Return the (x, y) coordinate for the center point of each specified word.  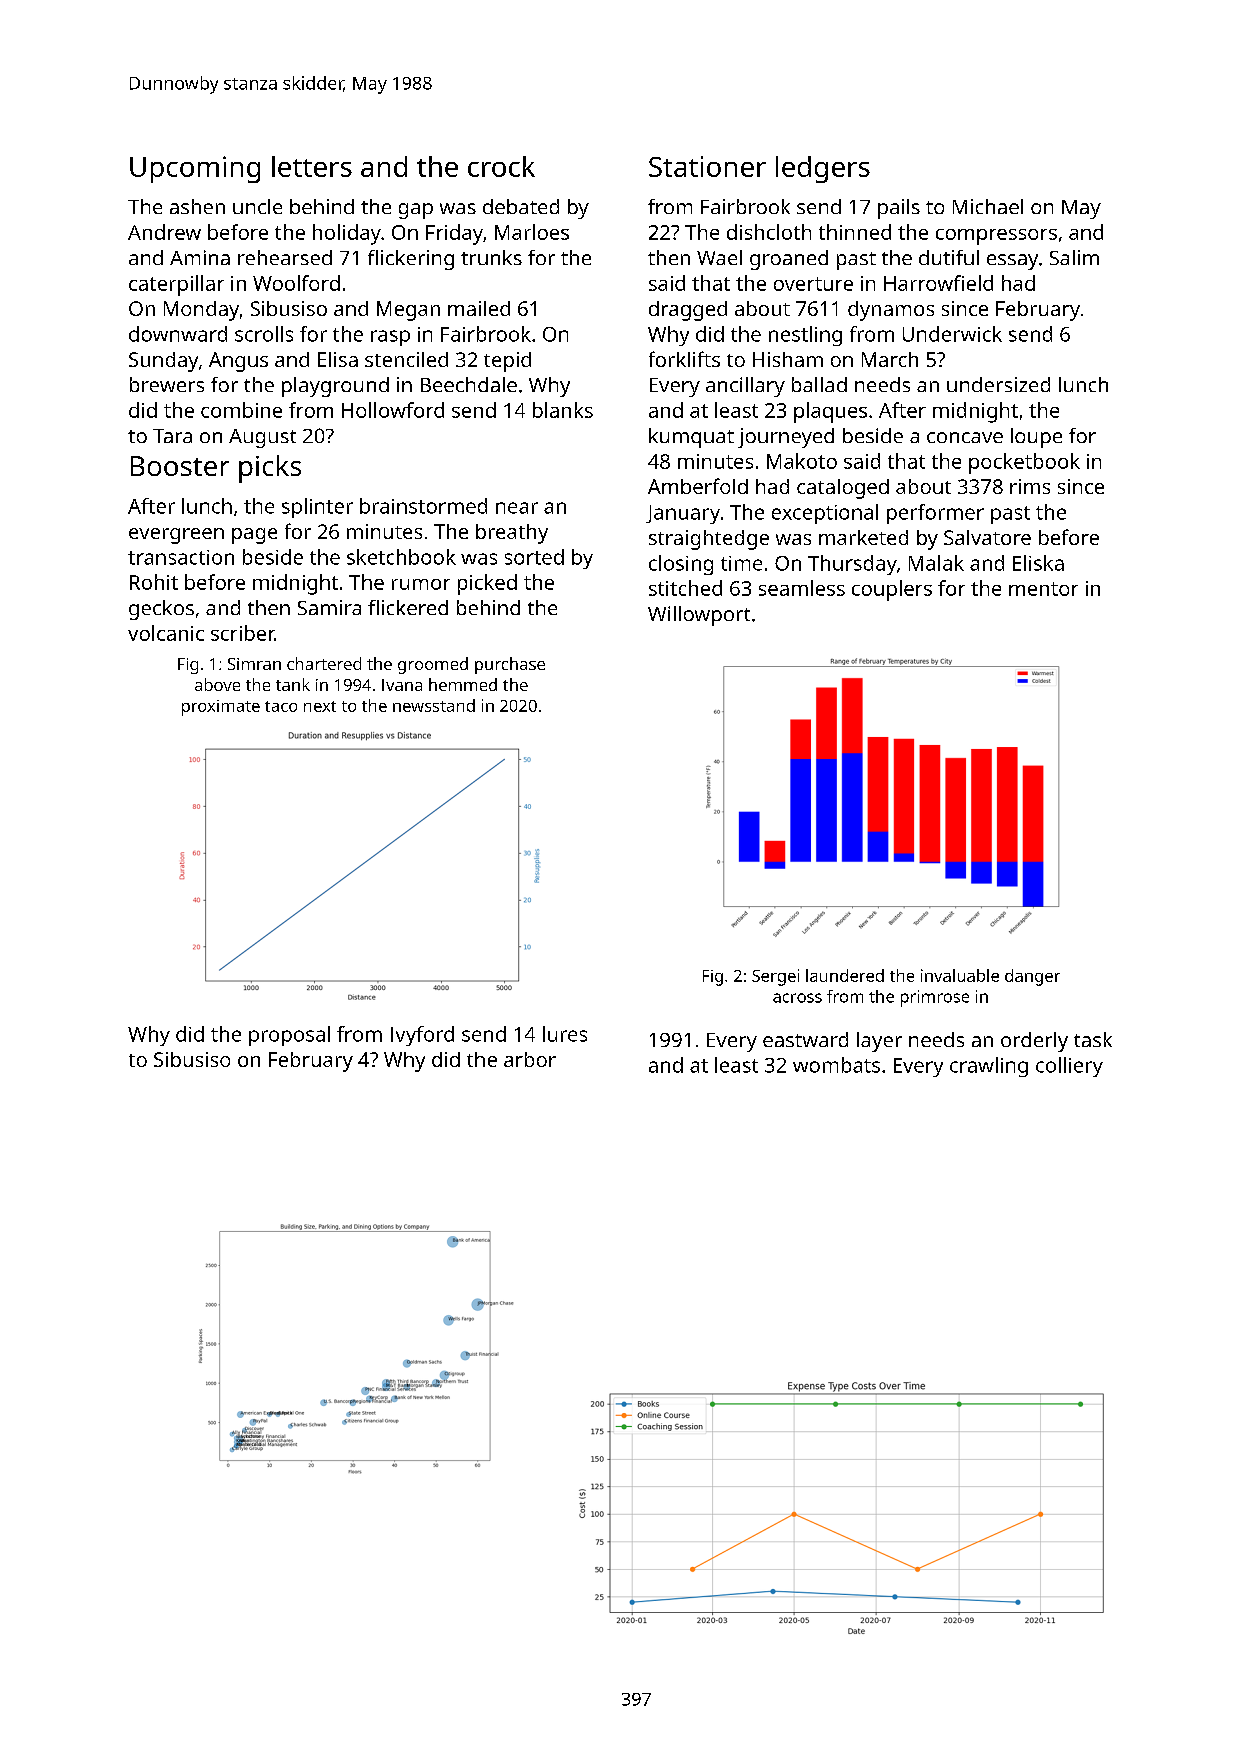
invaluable (960, 975)
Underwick (952, 334)
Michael (988, 206)
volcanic (166, 633)
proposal (289, 1036)
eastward (805, 1039)
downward (178, 334)
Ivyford (422, 1036)
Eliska (1038, 563)
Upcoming (195, 169)
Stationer (707, 166)
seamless (802, 588)
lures (565, 1034)
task (1093, 1039)
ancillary (745, 387)
